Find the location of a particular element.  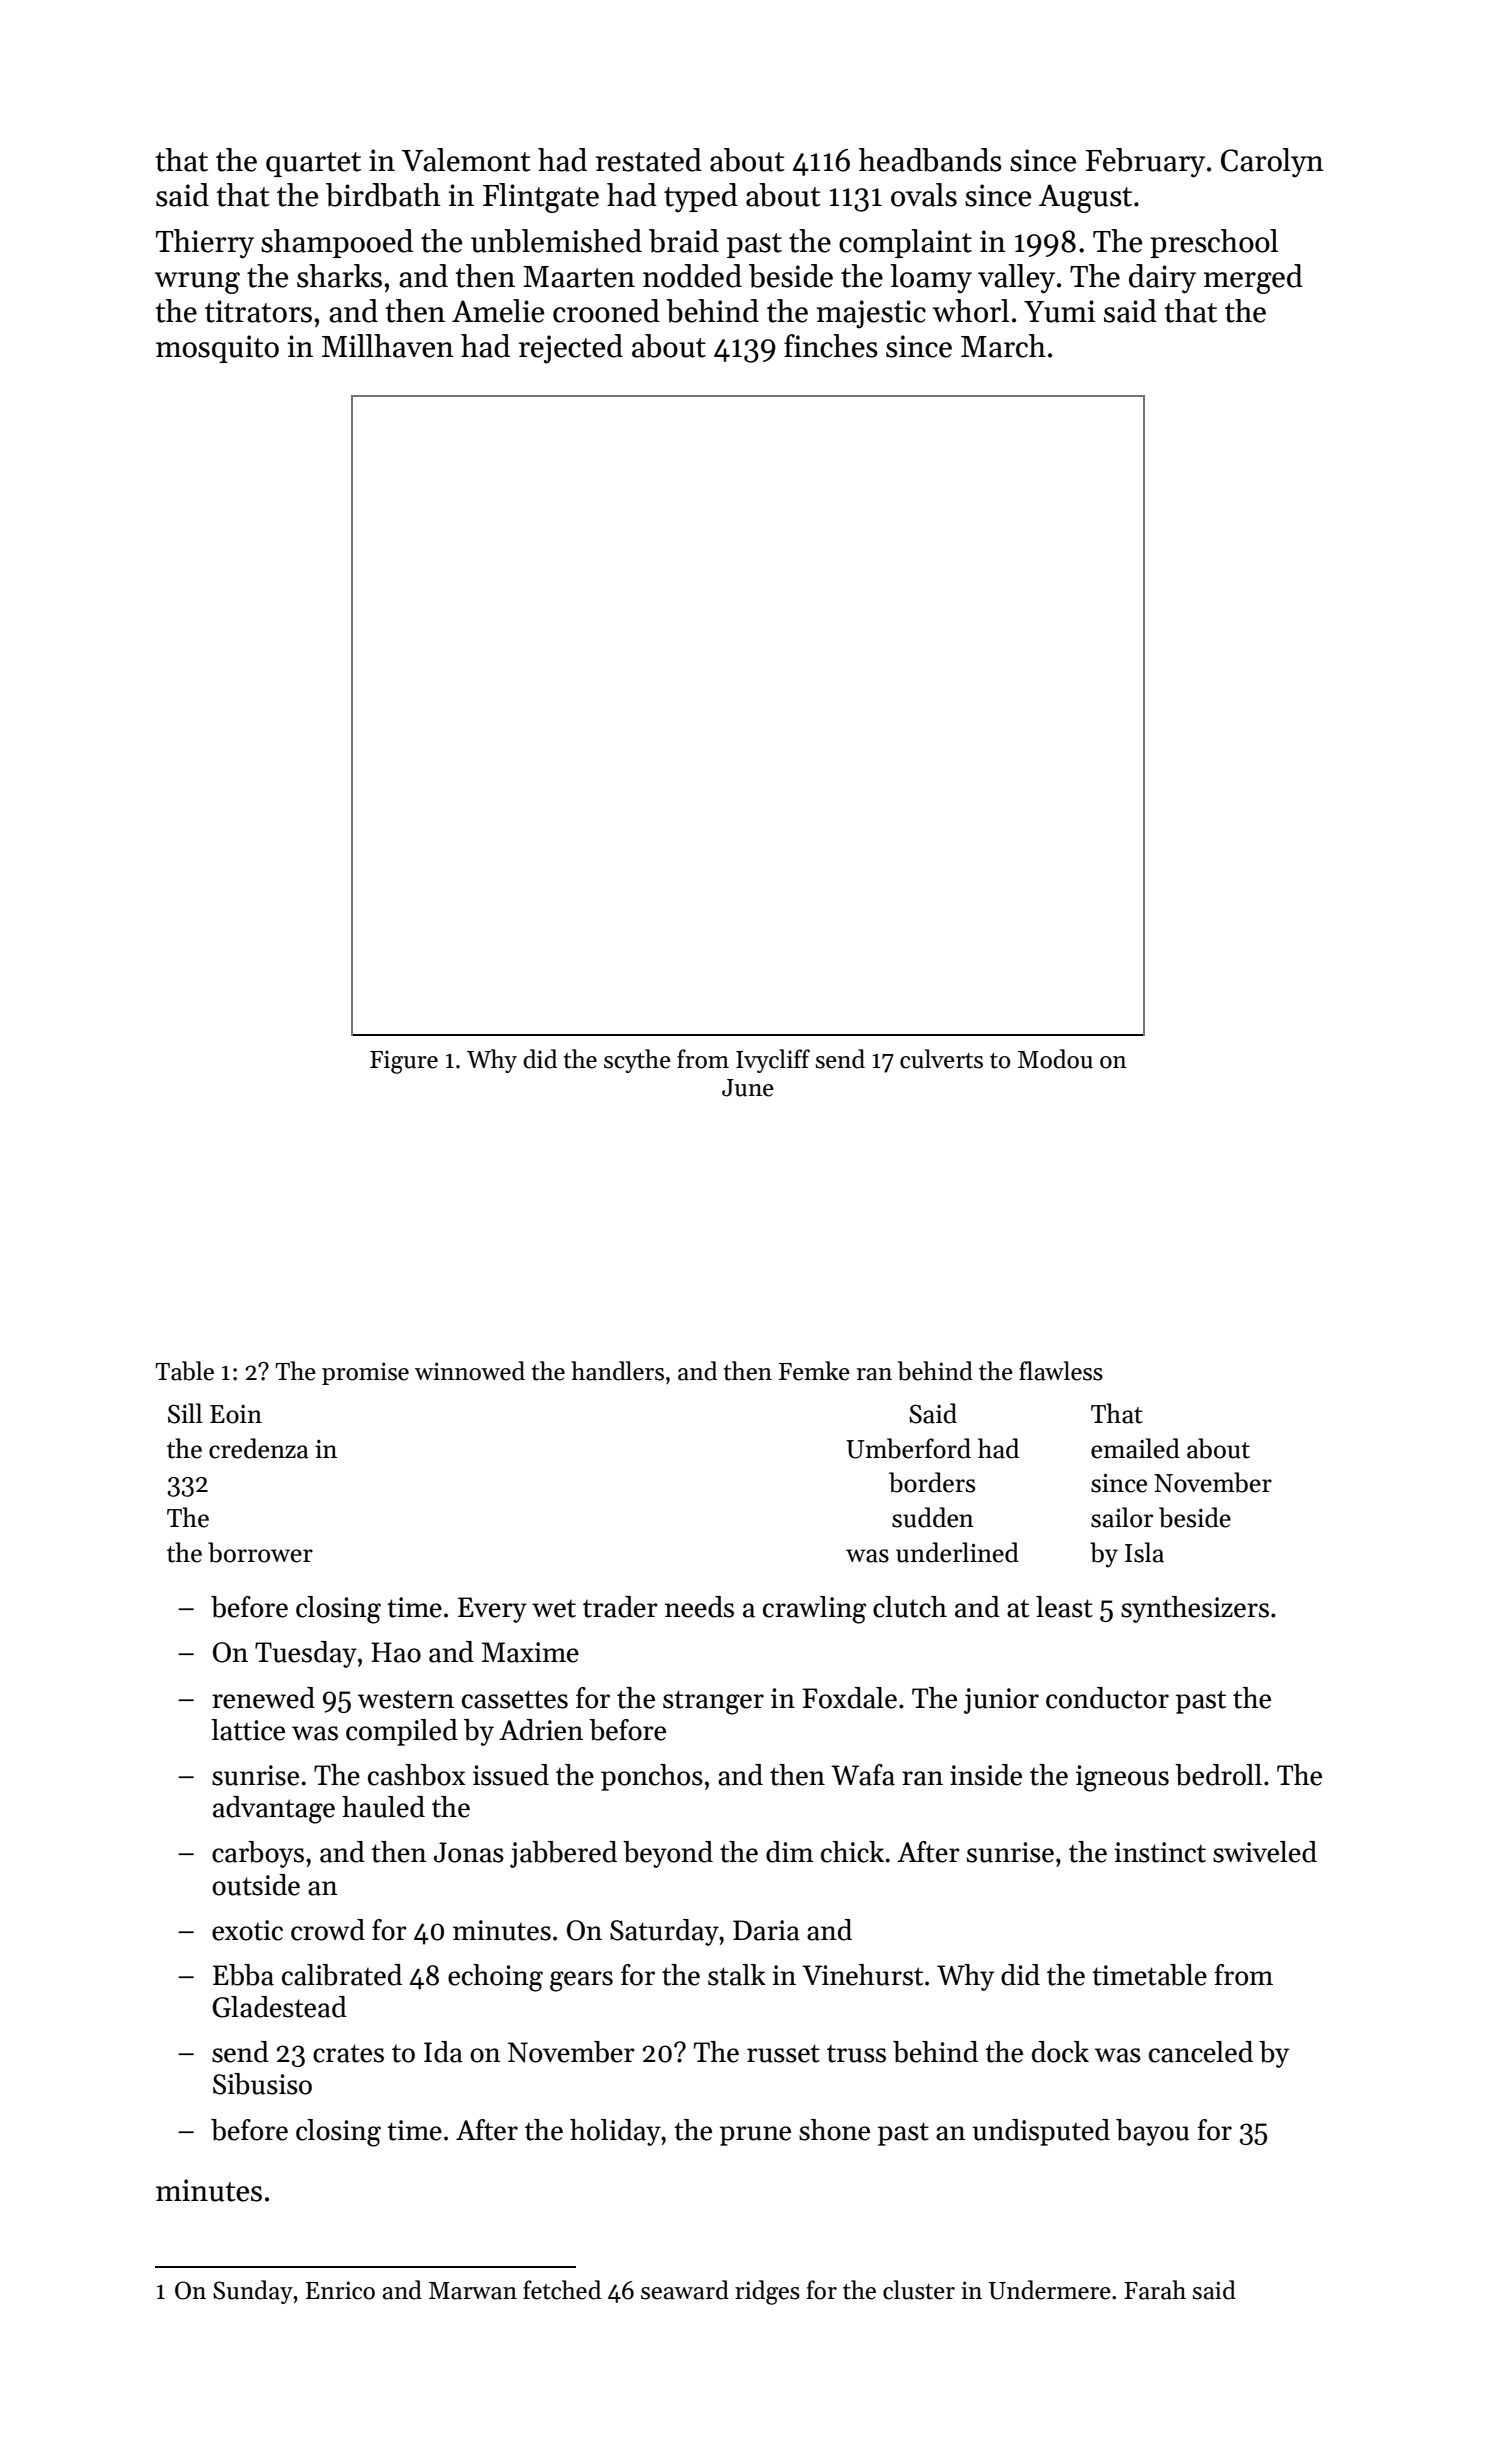

Figure is located at coordinates (404, 1062).
